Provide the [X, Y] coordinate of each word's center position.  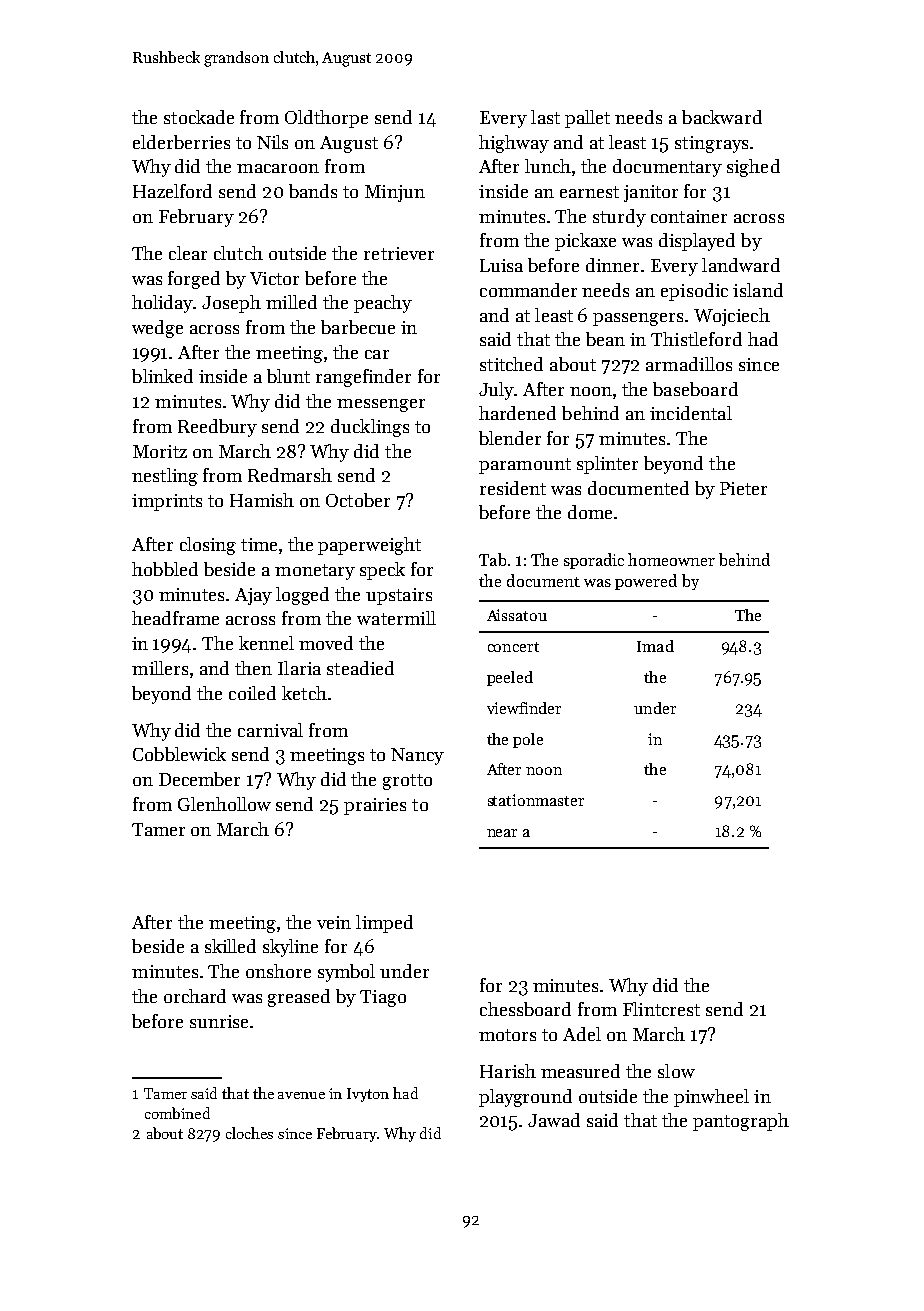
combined [177, 1113]
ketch [304, 693]
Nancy [417, 756]
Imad [655, 646]
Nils [272, 142]
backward [722, 117]
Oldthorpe [326, 119]
